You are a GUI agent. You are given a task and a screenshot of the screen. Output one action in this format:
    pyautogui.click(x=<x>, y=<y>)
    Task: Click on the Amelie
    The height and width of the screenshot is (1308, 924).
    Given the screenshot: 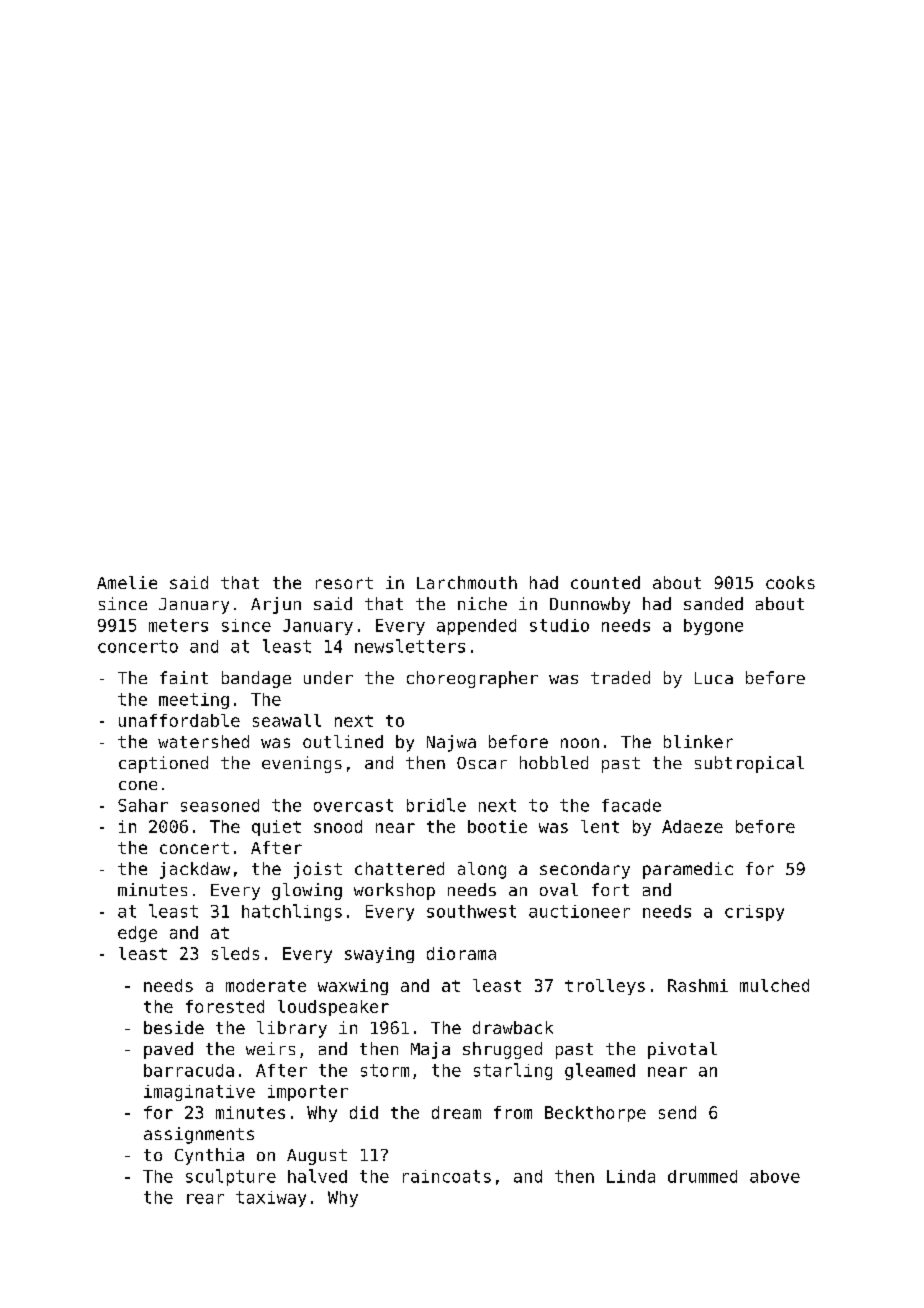 What is the action you would take?
    pyautogui.click(x=127, y=582)
